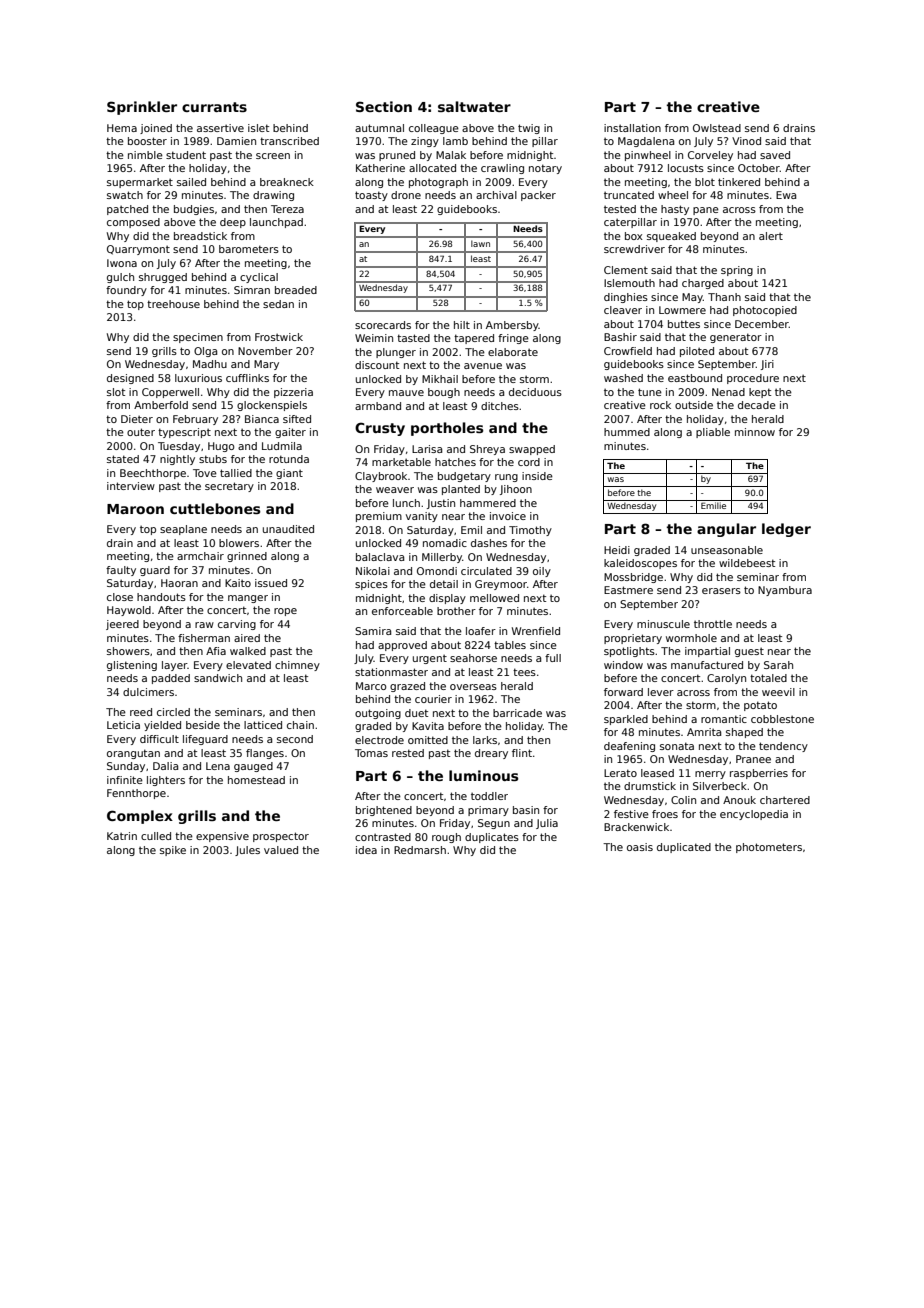 The image size is (924, 1308). I want to click on gulch, so click(120, 278).
